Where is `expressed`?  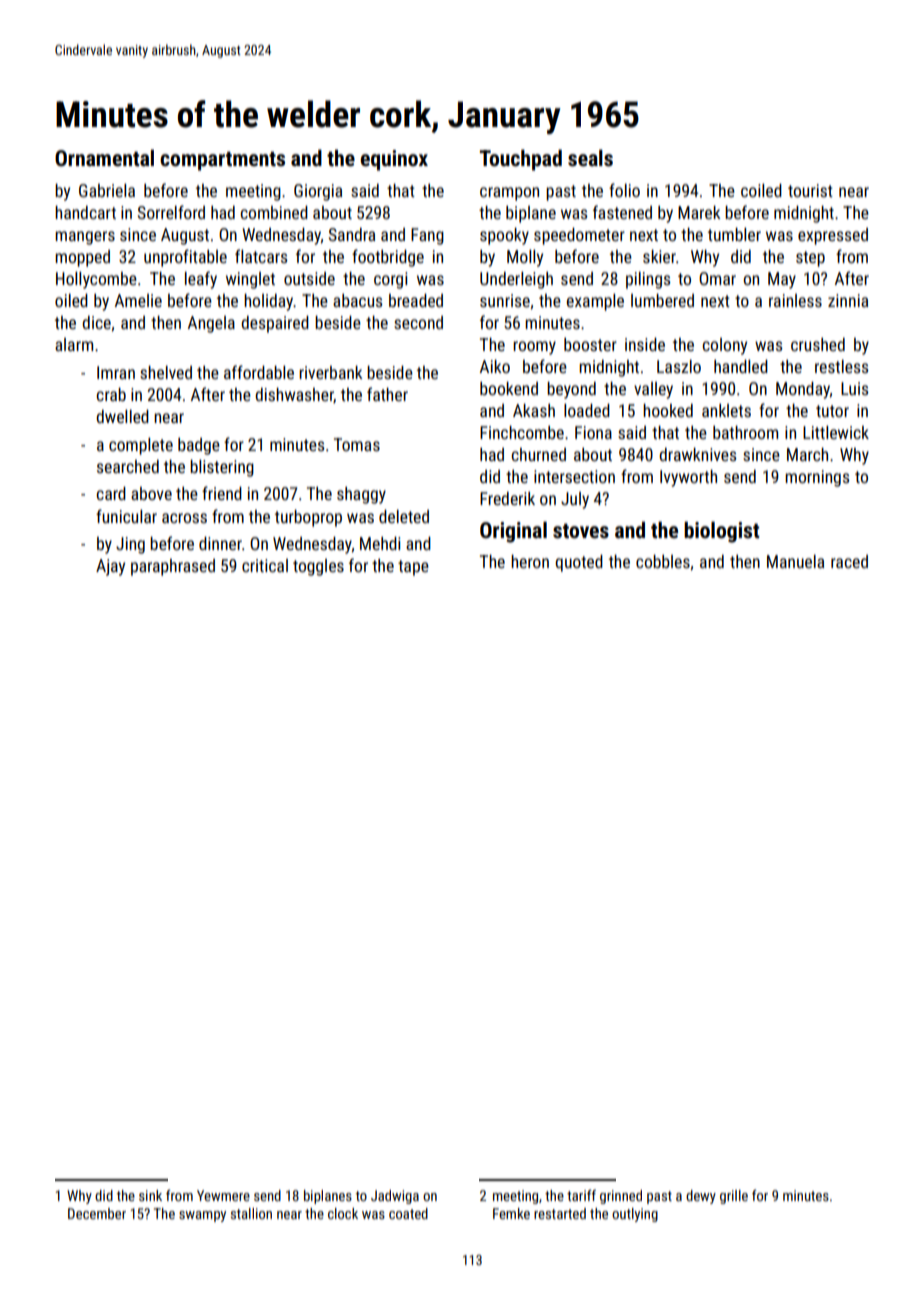
expressed is located at coordinates (833, 236).
